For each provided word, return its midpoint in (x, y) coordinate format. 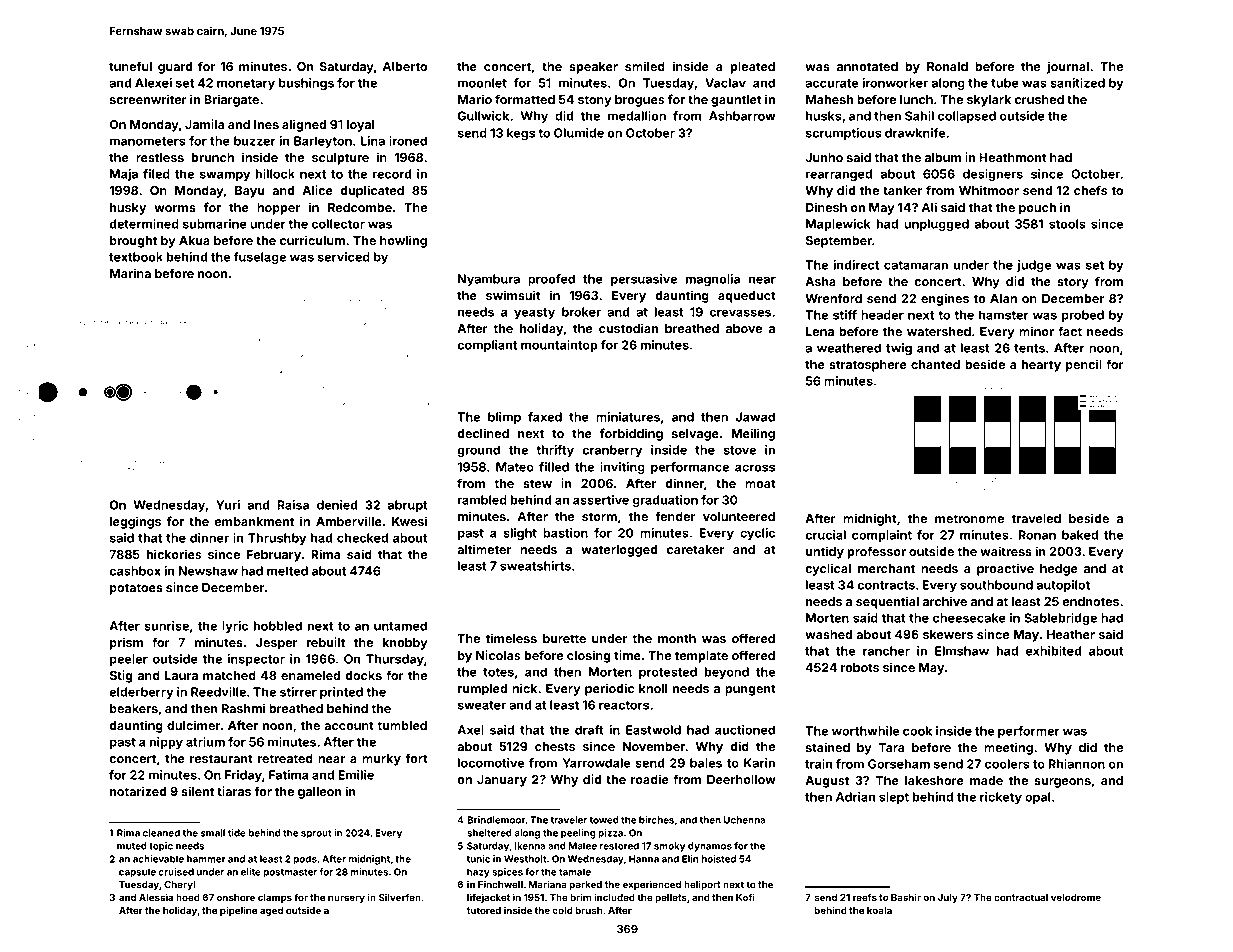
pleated (752, 68)
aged (271, 911)
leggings (135, 522)
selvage (695, 435)
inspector (256, 660)
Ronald (947, 66)
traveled (1036, 518)
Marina (130, 273)
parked (585, 885)
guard (175, 68)
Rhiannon (1077, 764)
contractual (1021, 897)
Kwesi (409, 521)
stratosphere (868, 366)
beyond (726, 673)
